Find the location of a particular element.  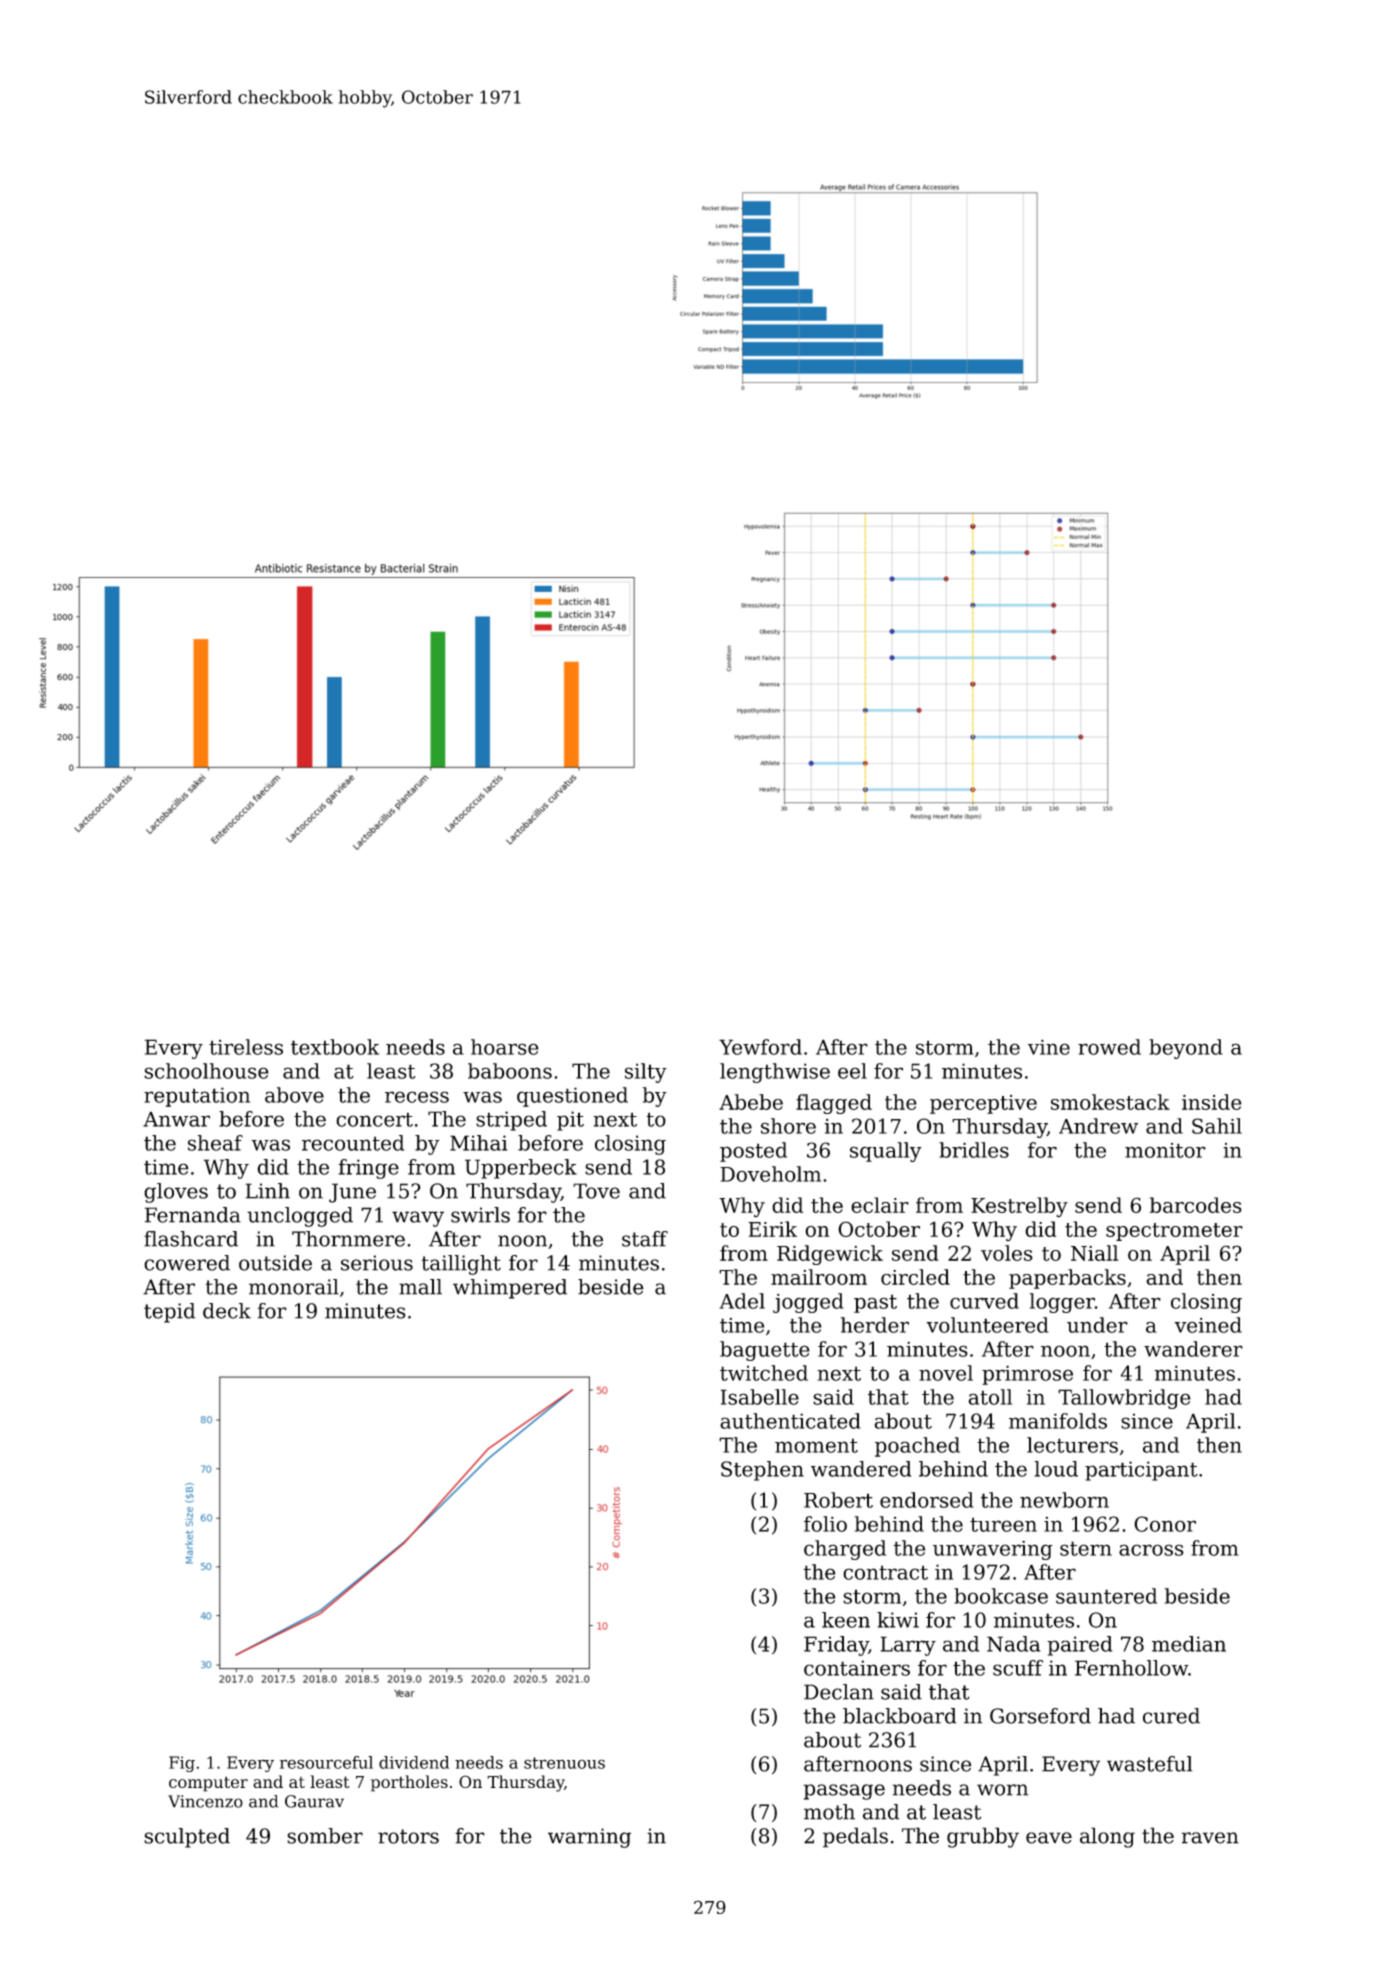

tepid is located at coordinates (169, 1313).
